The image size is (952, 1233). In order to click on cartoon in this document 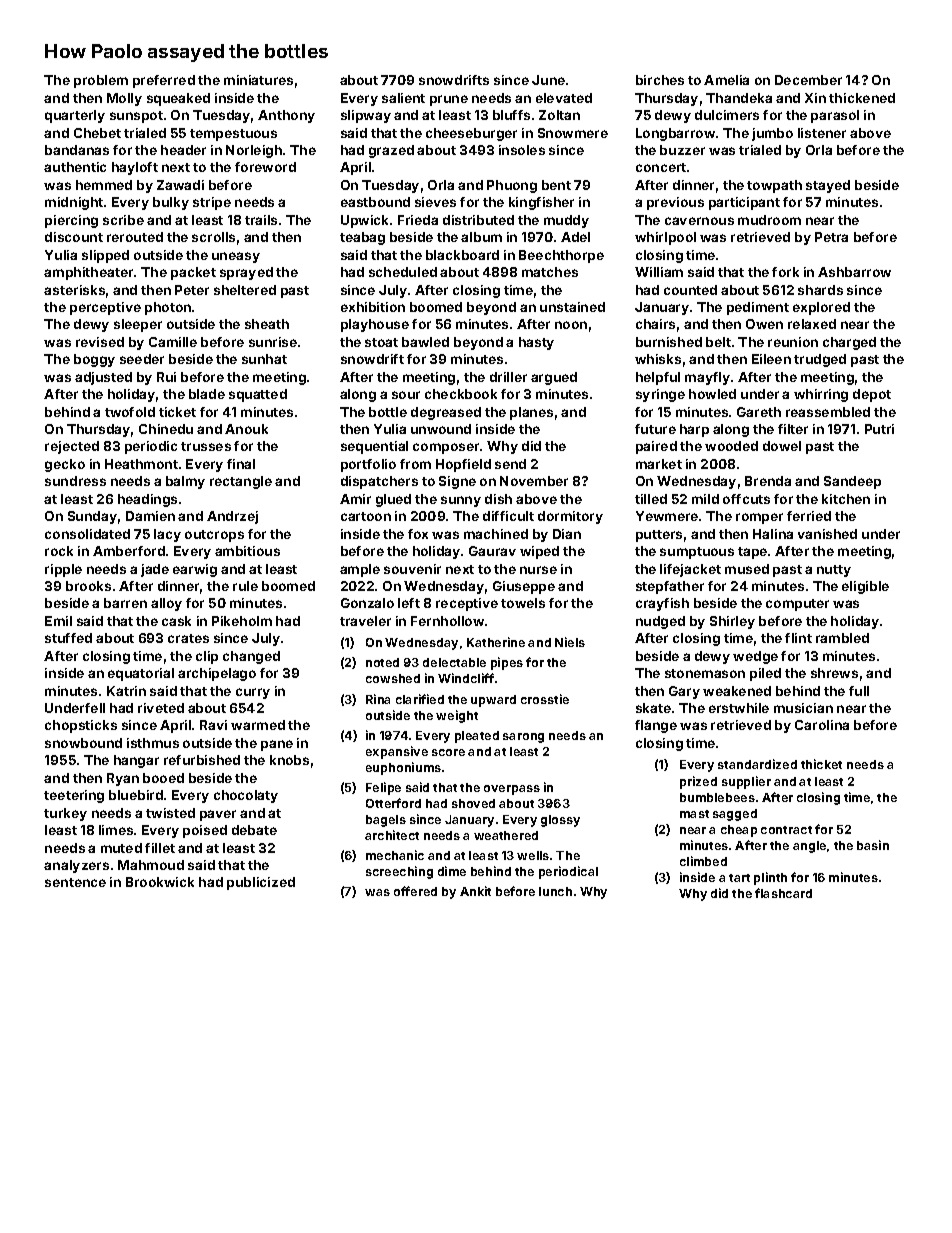, I will do `click(366, 516)`.
